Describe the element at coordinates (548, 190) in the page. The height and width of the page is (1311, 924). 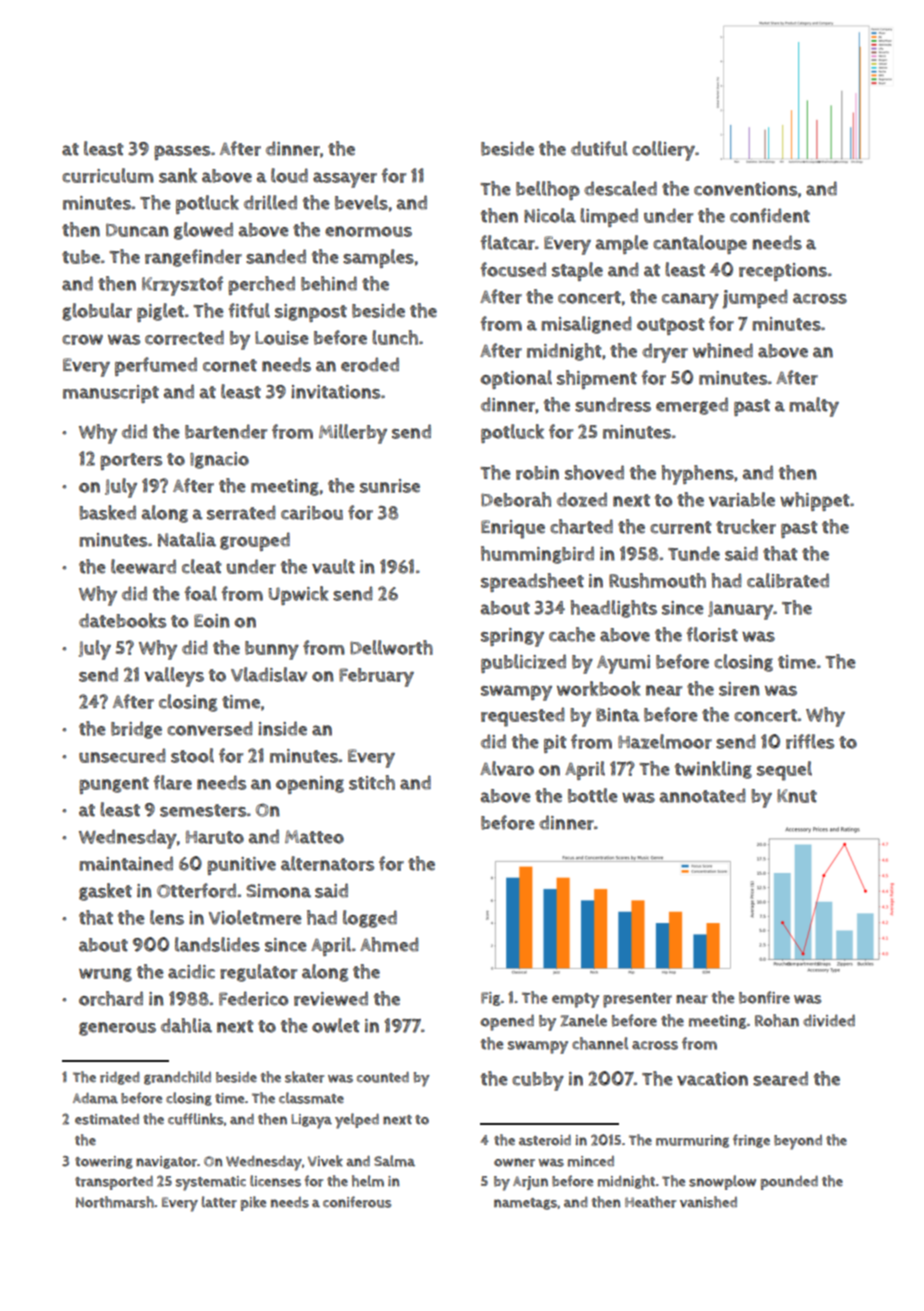
I see `bellhop` at that location.
